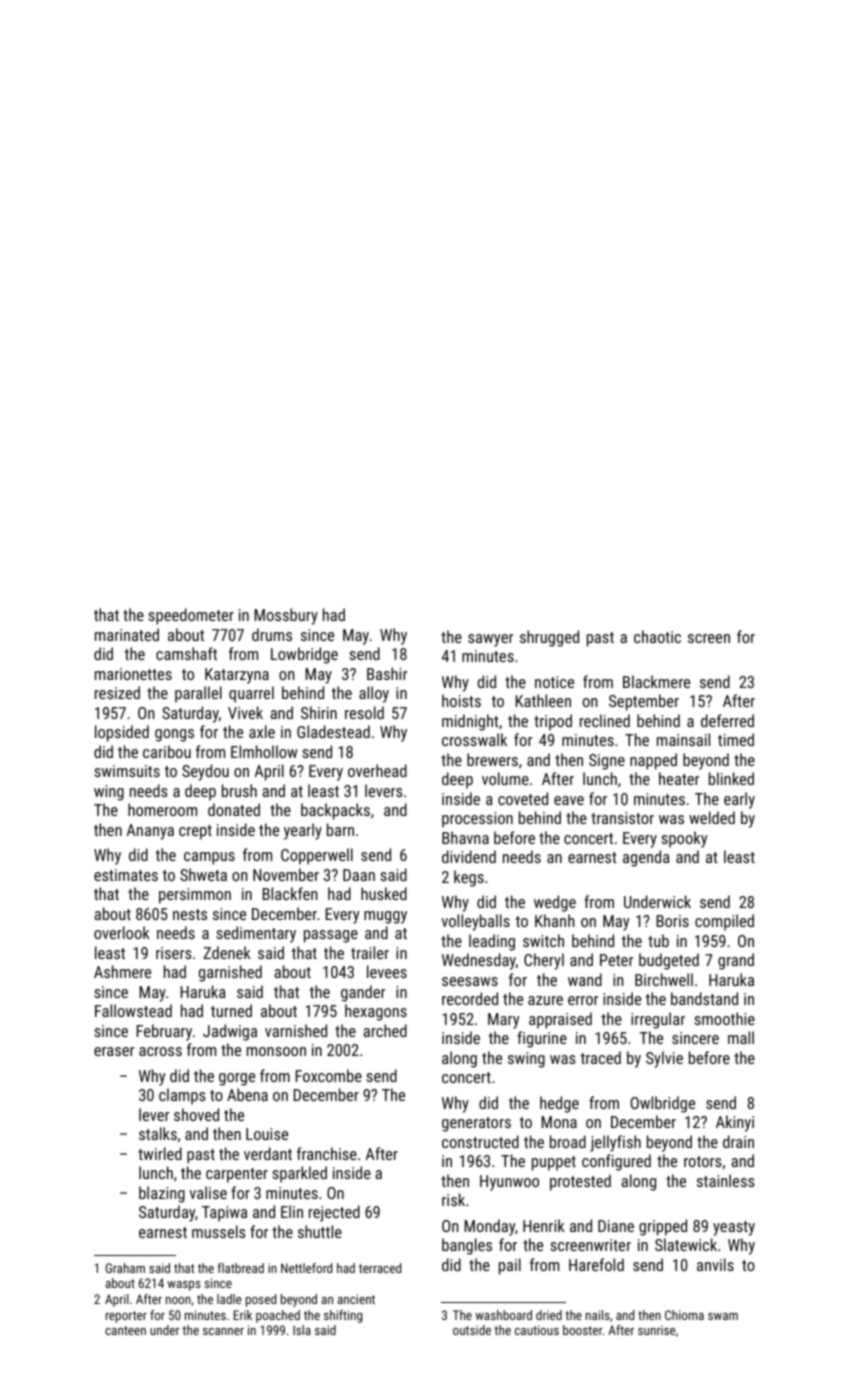  I want to click on Henrik, so click(544, 1225).
